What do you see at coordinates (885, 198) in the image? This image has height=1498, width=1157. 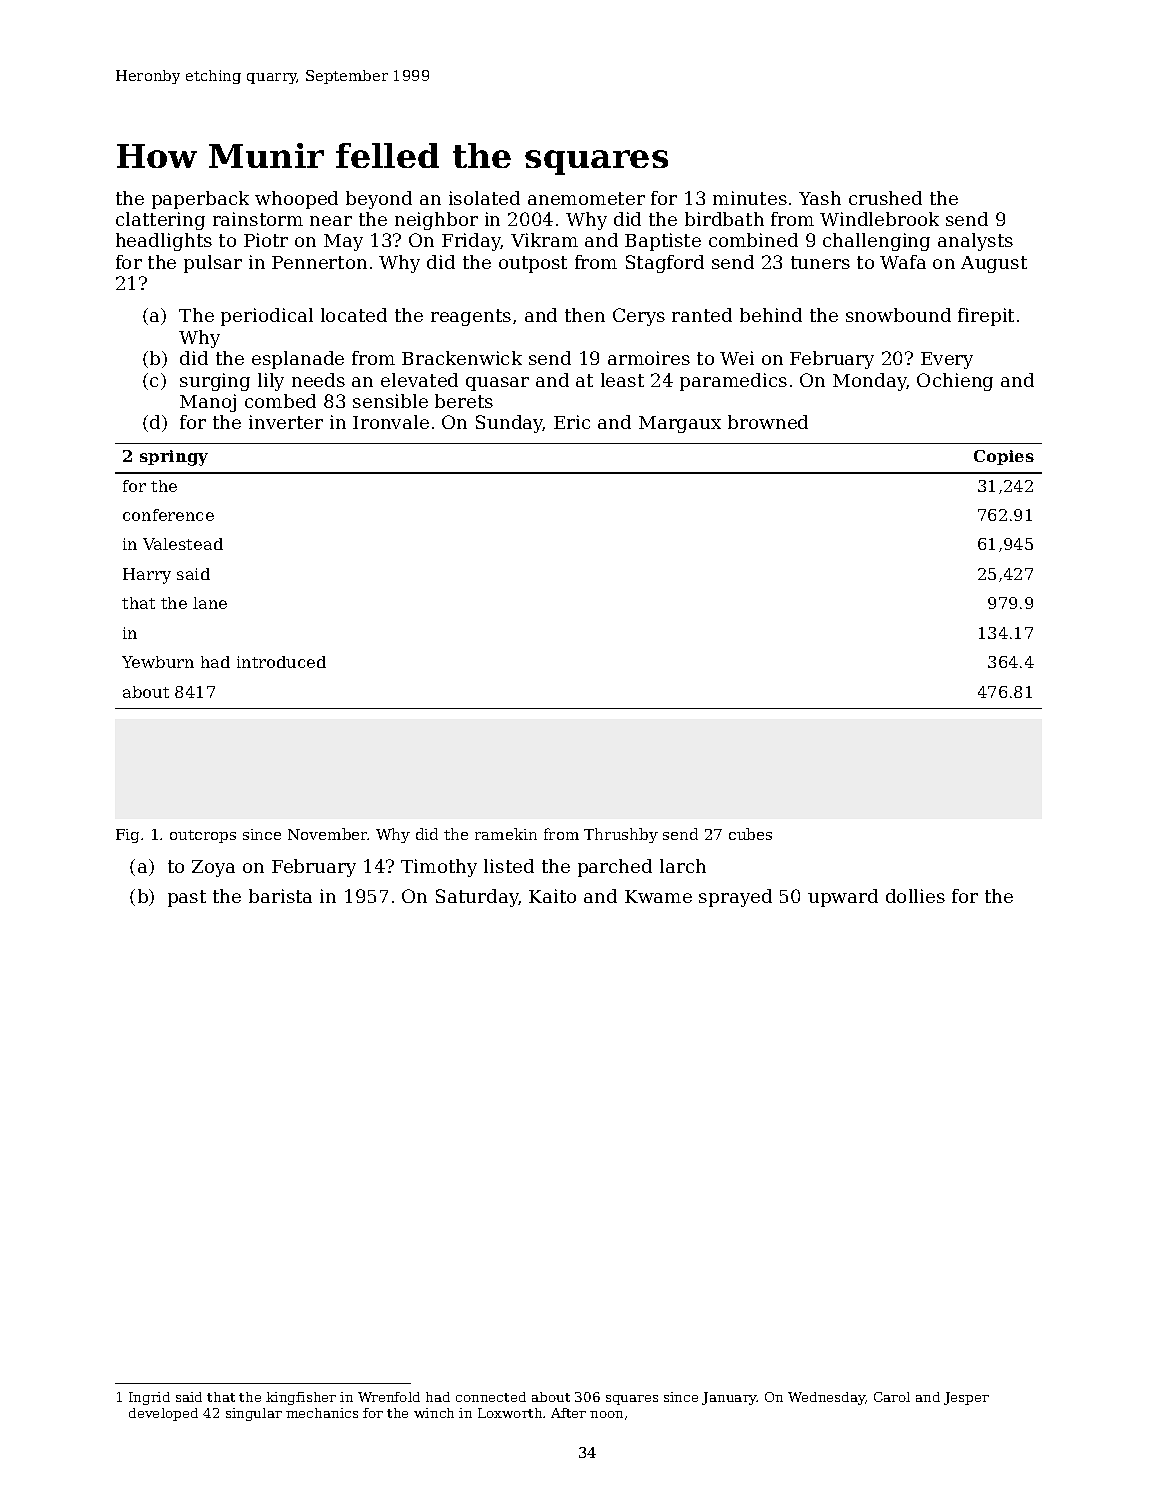 I see `crushed` at bounding box center [885, 198].
